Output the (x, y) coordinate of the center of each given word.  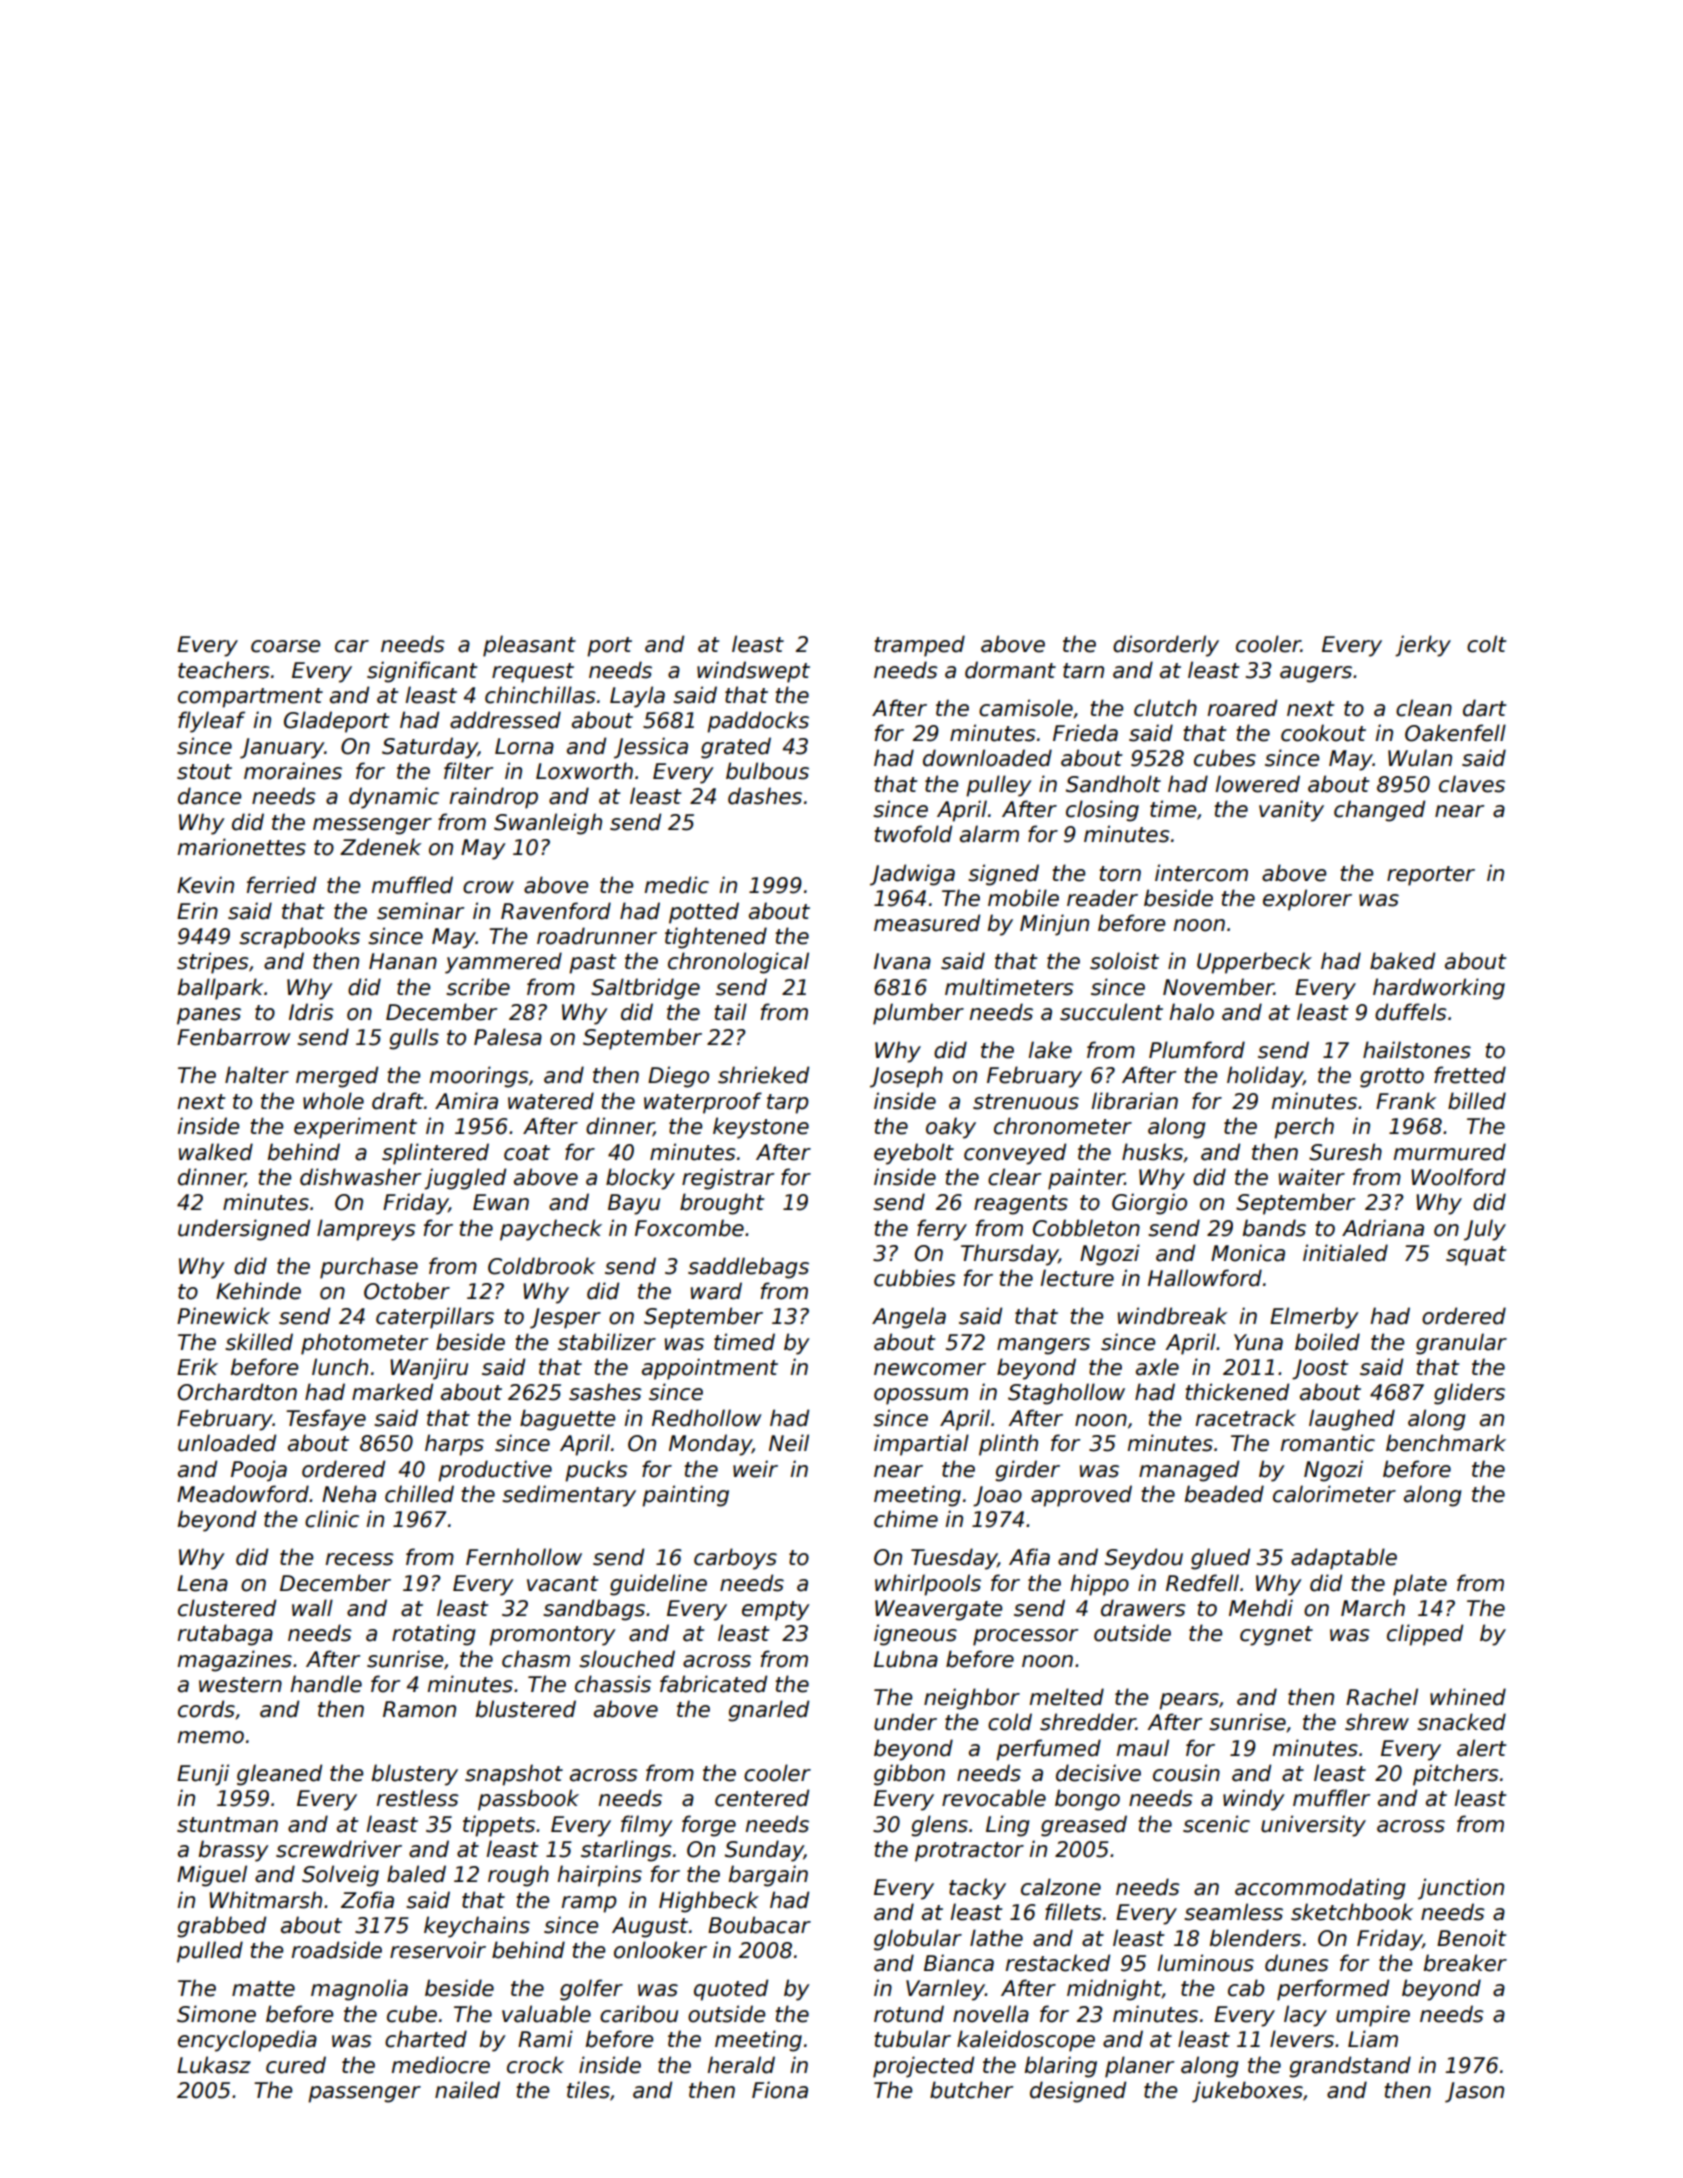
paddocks (758, 722)
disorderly (1166, 646)
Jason (1474, 2092)
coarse (285, 646)
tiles (588, 2090)
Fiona (780, 2090)
